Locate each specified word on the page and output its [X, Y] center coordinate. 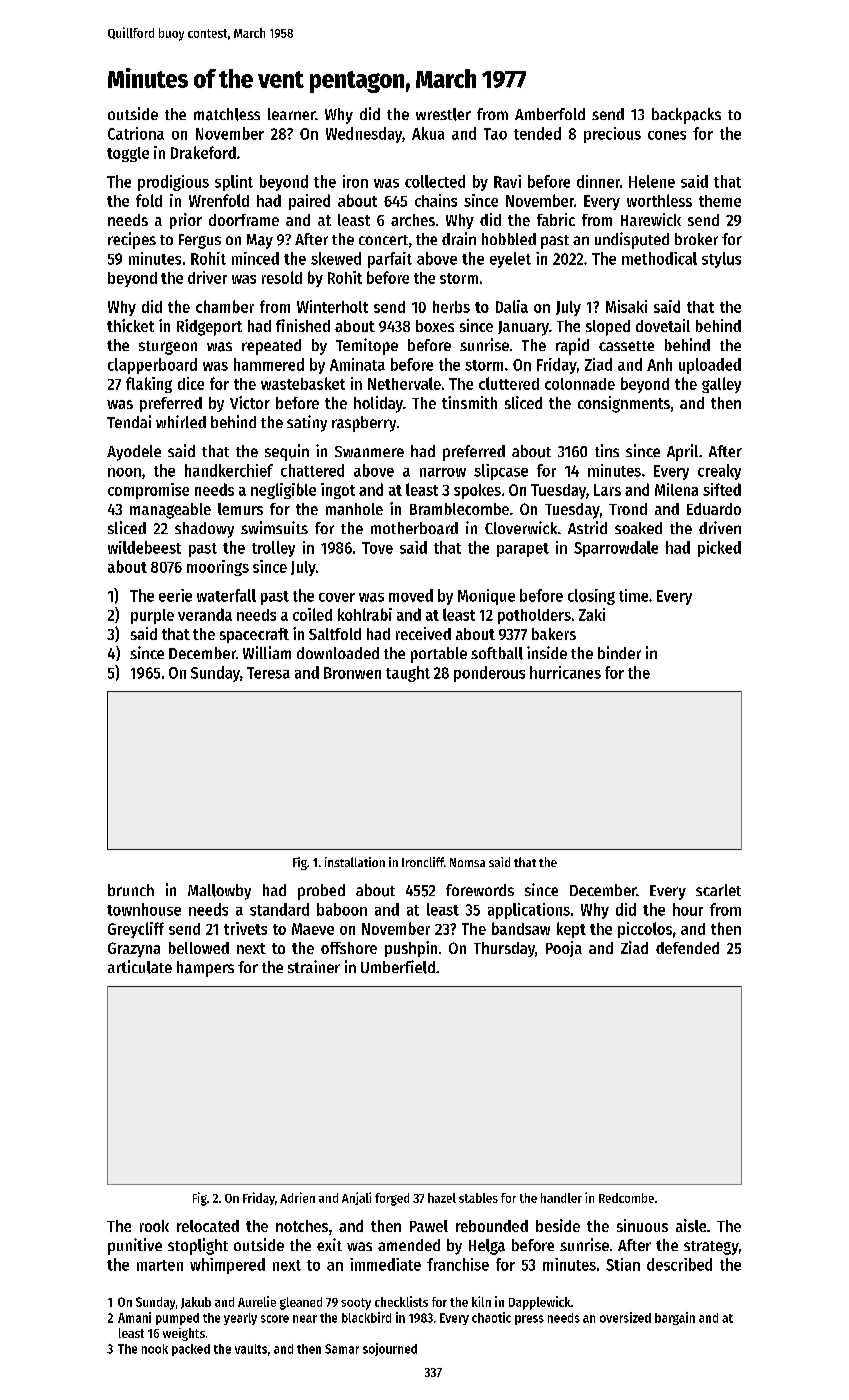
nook [155, 1349]
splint [234, 183]
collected [435, 181]
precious [612, 135]
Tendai [129, 421]
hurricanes [565, 672]
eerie [175, 595]
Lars [607, 490]
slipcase [501, 472]
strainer [314, 966]
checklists [401, 1301]
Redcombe [626, 1198]
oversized [625, 1317]
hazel [442, 1198]
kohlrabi [365, 614]
